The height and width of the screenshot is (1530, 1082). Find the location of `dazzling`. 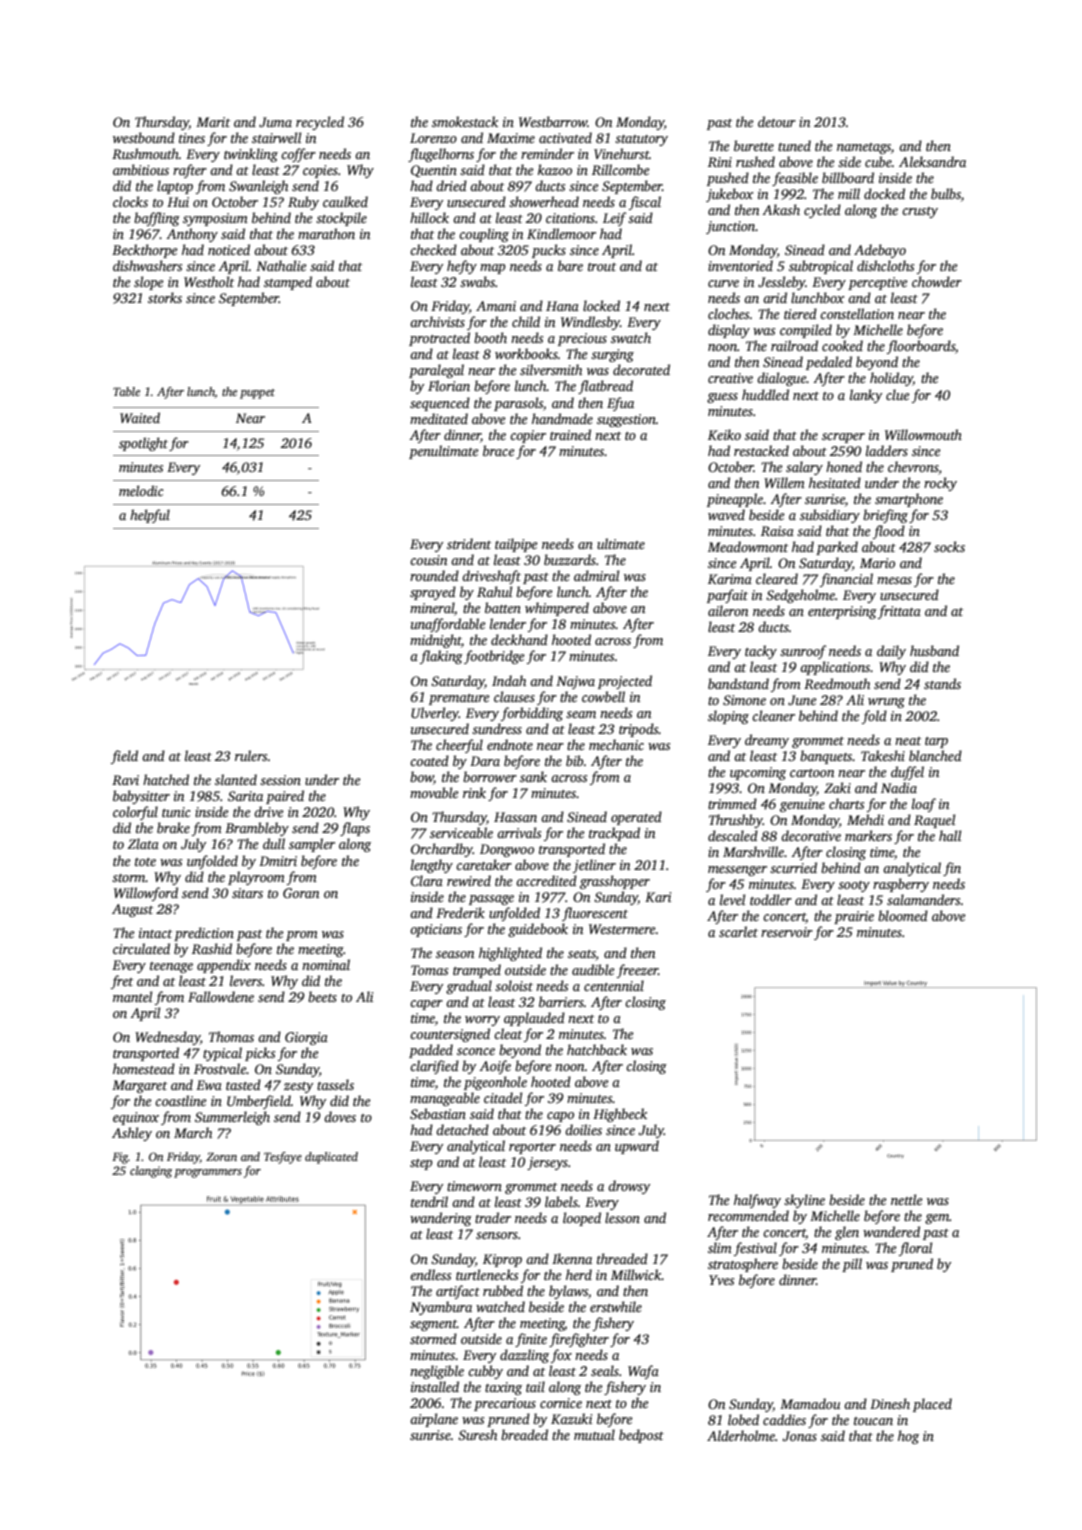

dazzling is located at coordinates (524, 1356).
